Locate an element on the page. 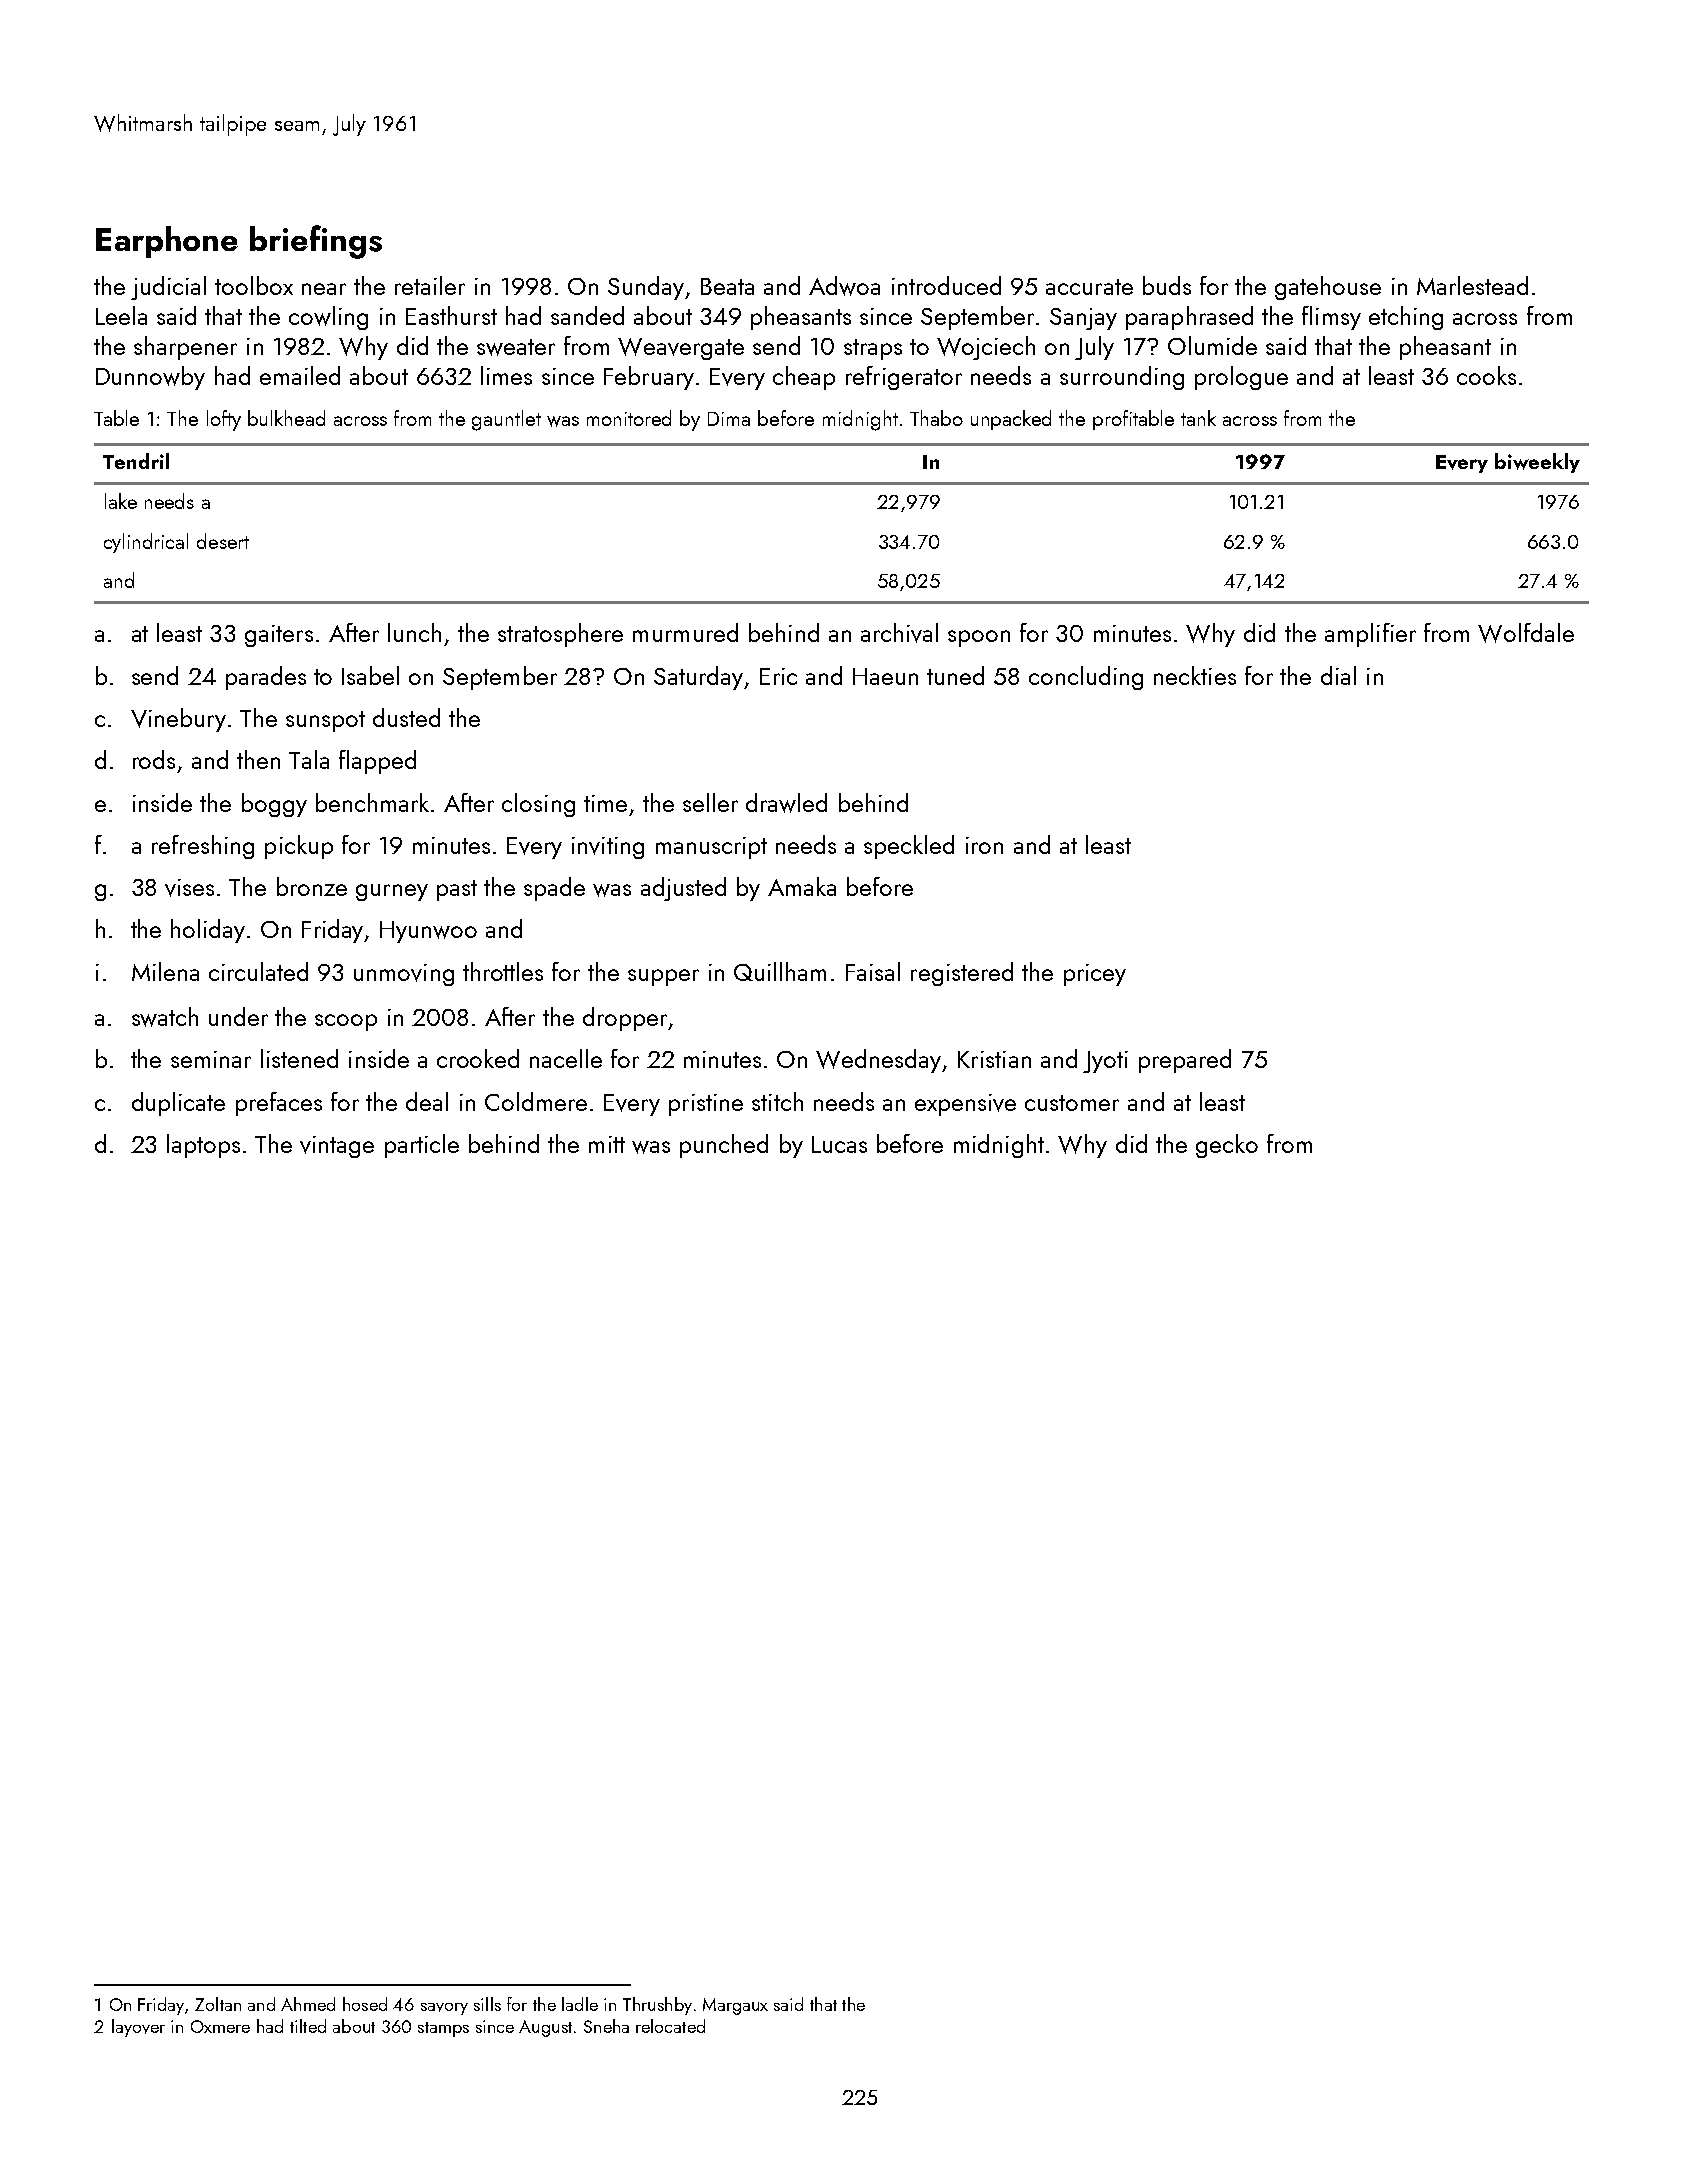 The image size is (1683, 2178). mitt is located at coordinates (607, 1144).
